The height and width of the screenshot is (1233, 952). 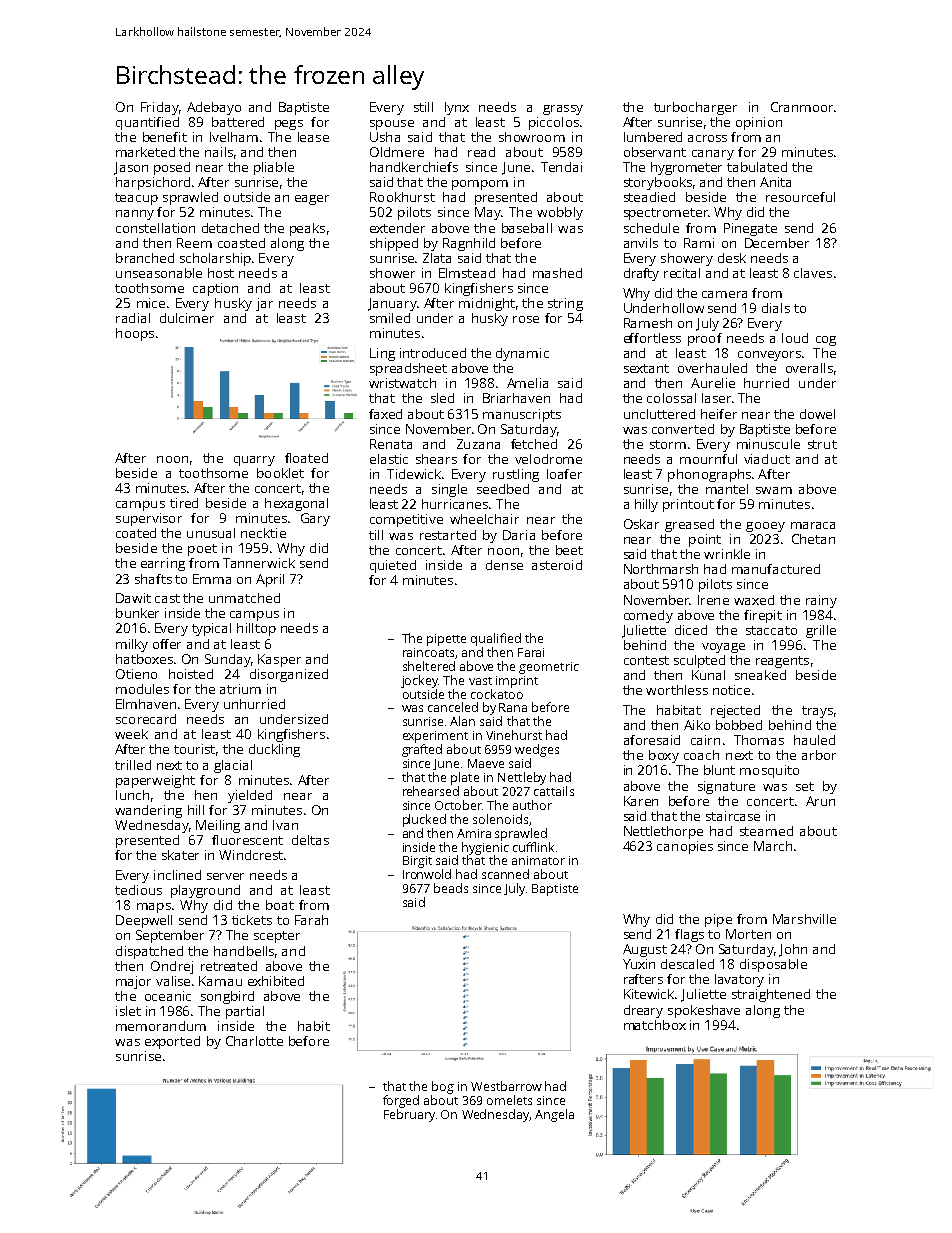 I want to click on viaduct, so click(x=767, y=459).
